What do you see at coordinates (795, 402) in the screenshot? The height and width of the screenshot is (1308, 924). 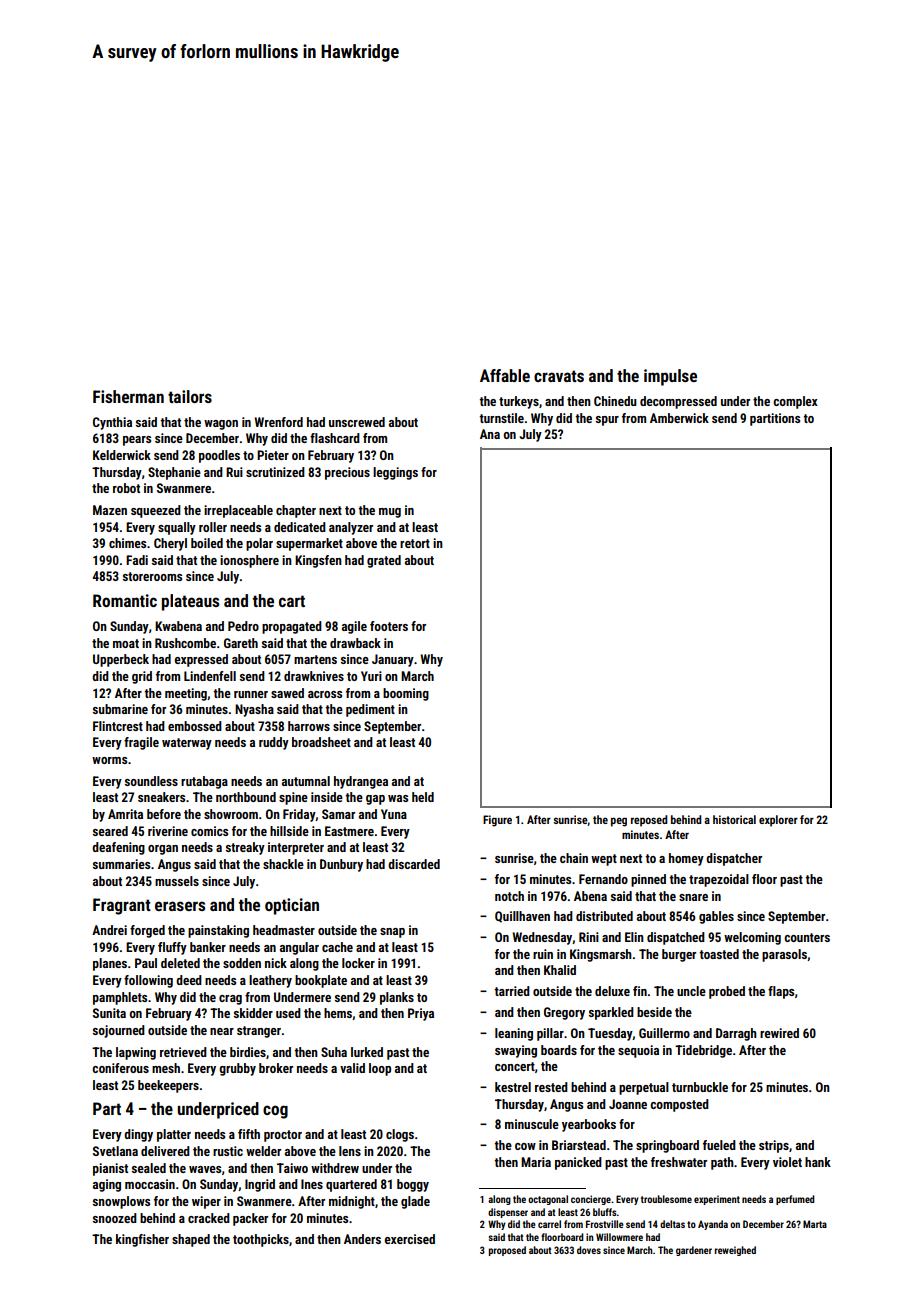 I see `complex` at bounding box center [795, 402].
